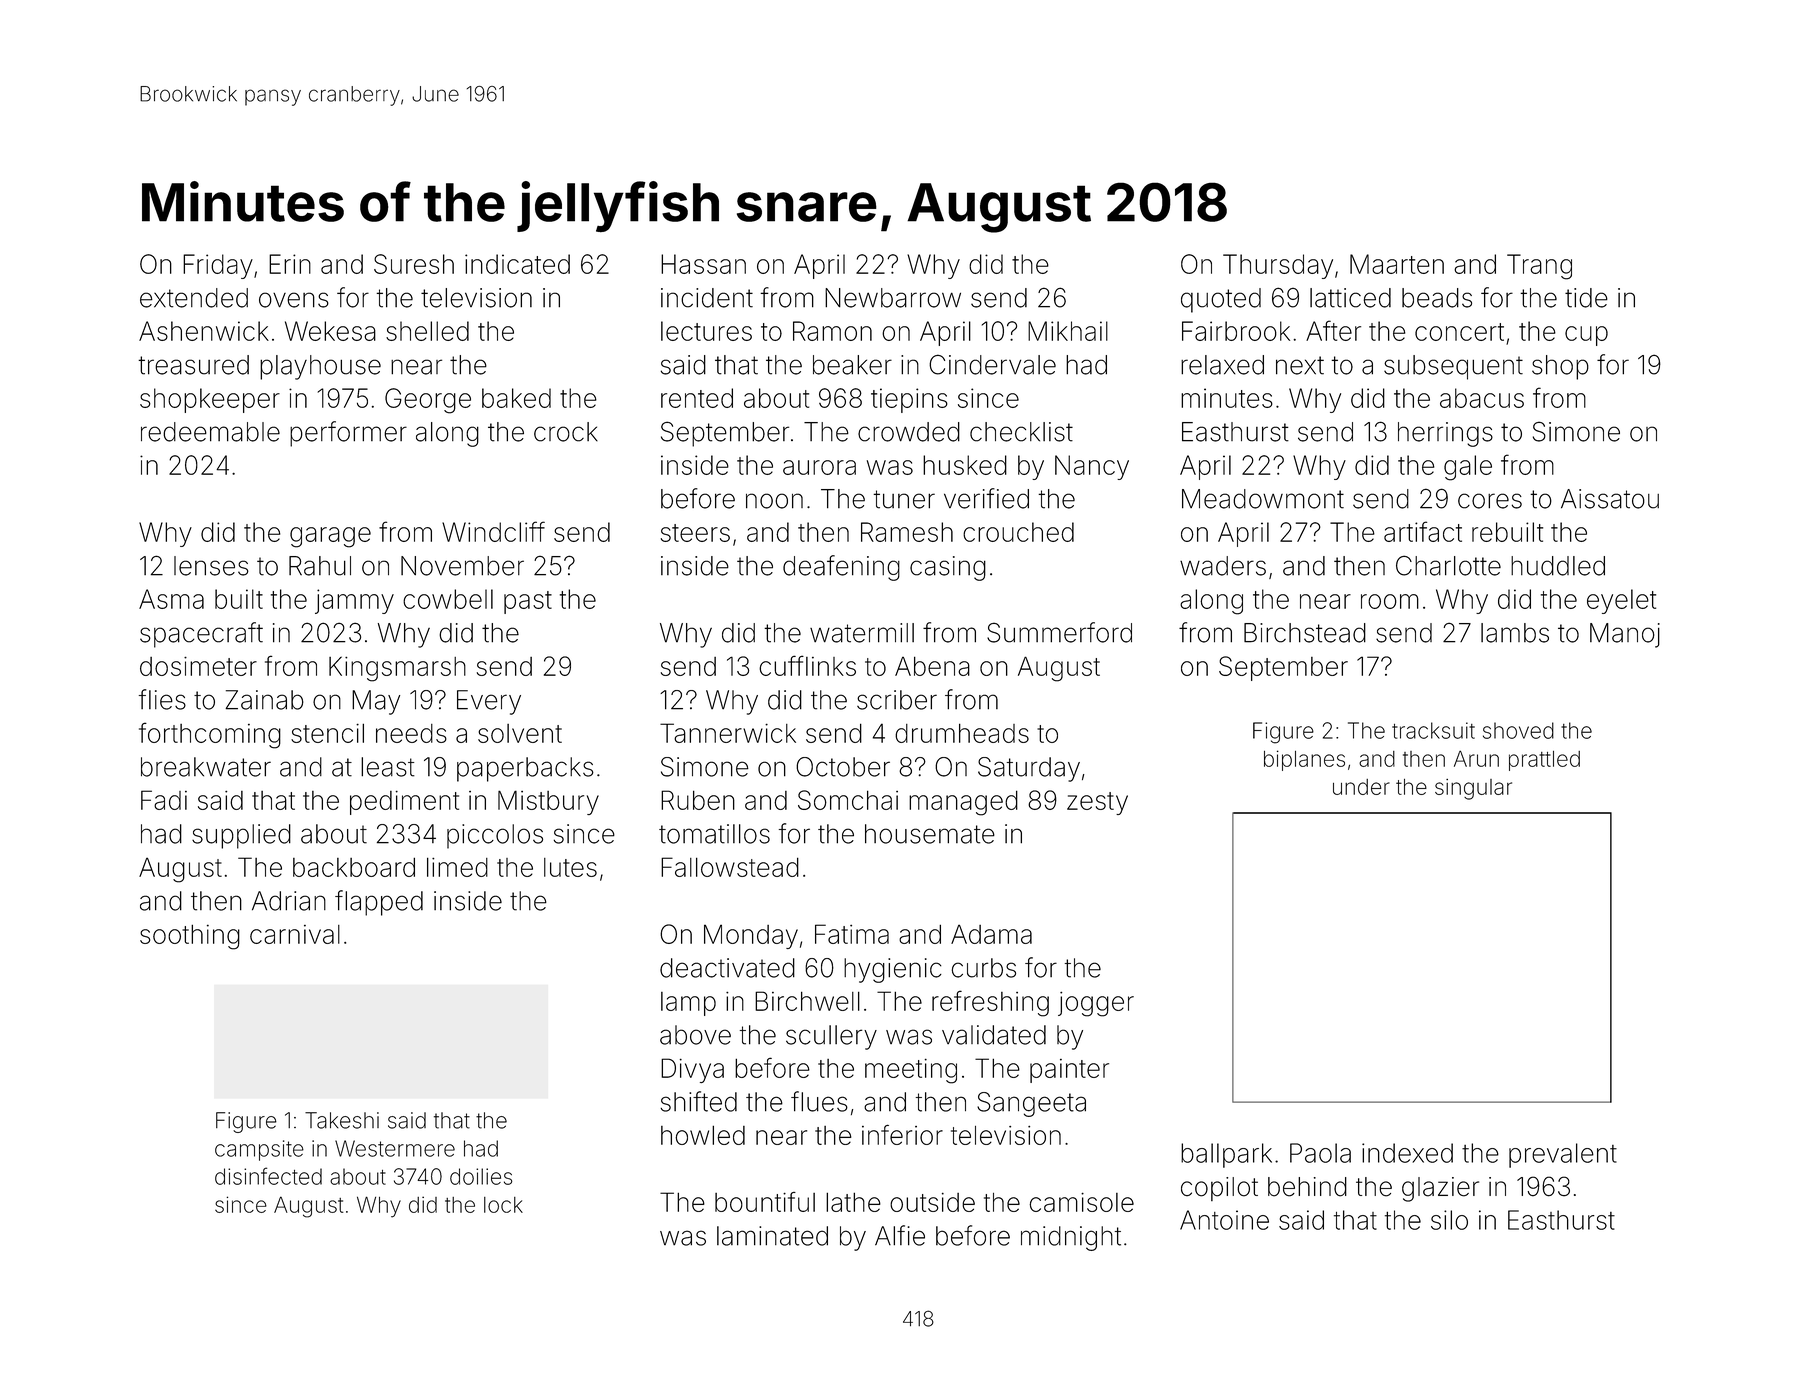 This image has height=1393, width=1803. I want to click on painter, so click(1069, 1071).
